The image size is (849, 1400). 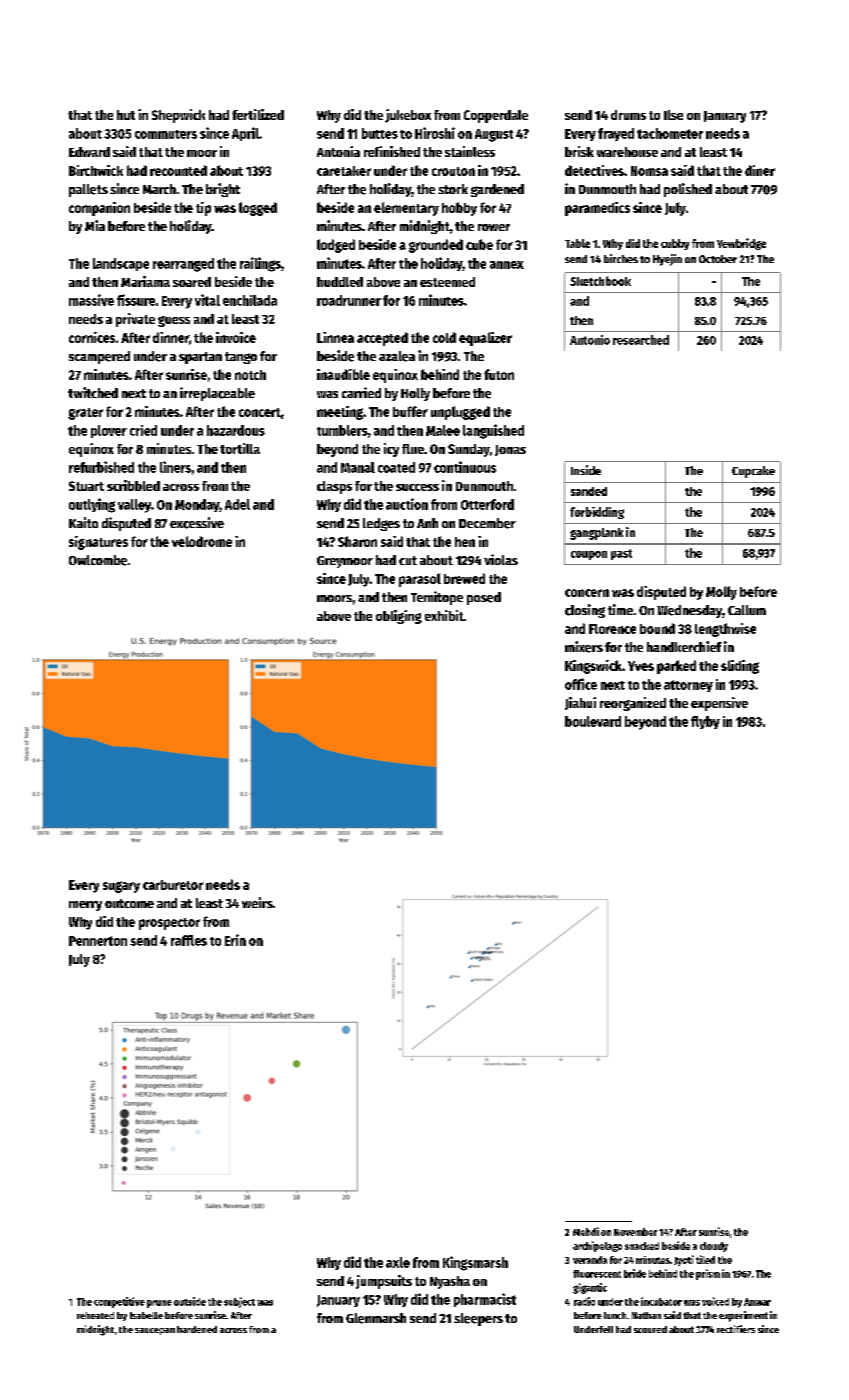 What do you see at coordinates (408, 116) in the document?
I see `jukebox` at bounding box center [408, 116].
